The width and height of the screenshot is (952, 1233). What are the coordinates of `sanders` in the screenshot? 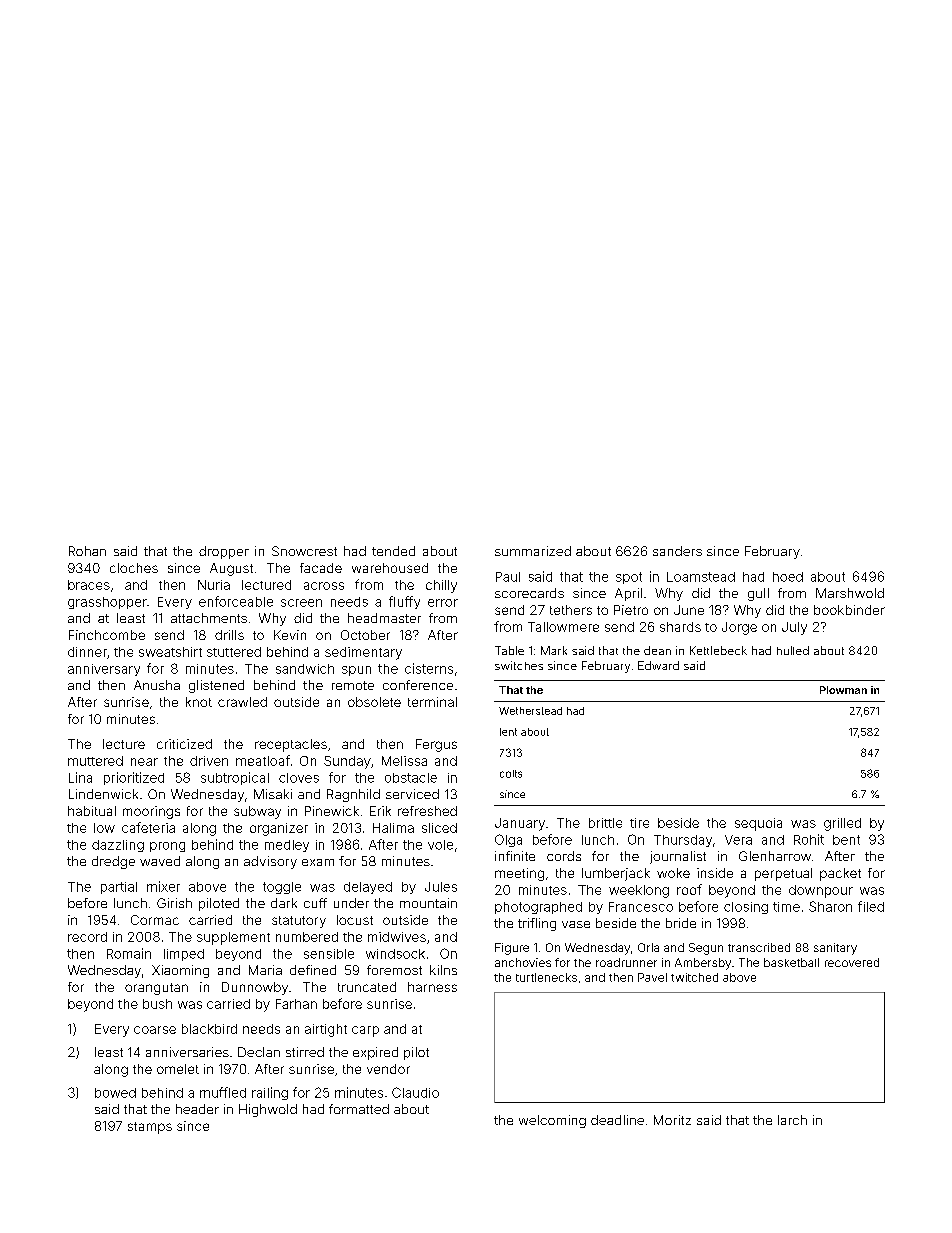 It's located at (677, 551).
